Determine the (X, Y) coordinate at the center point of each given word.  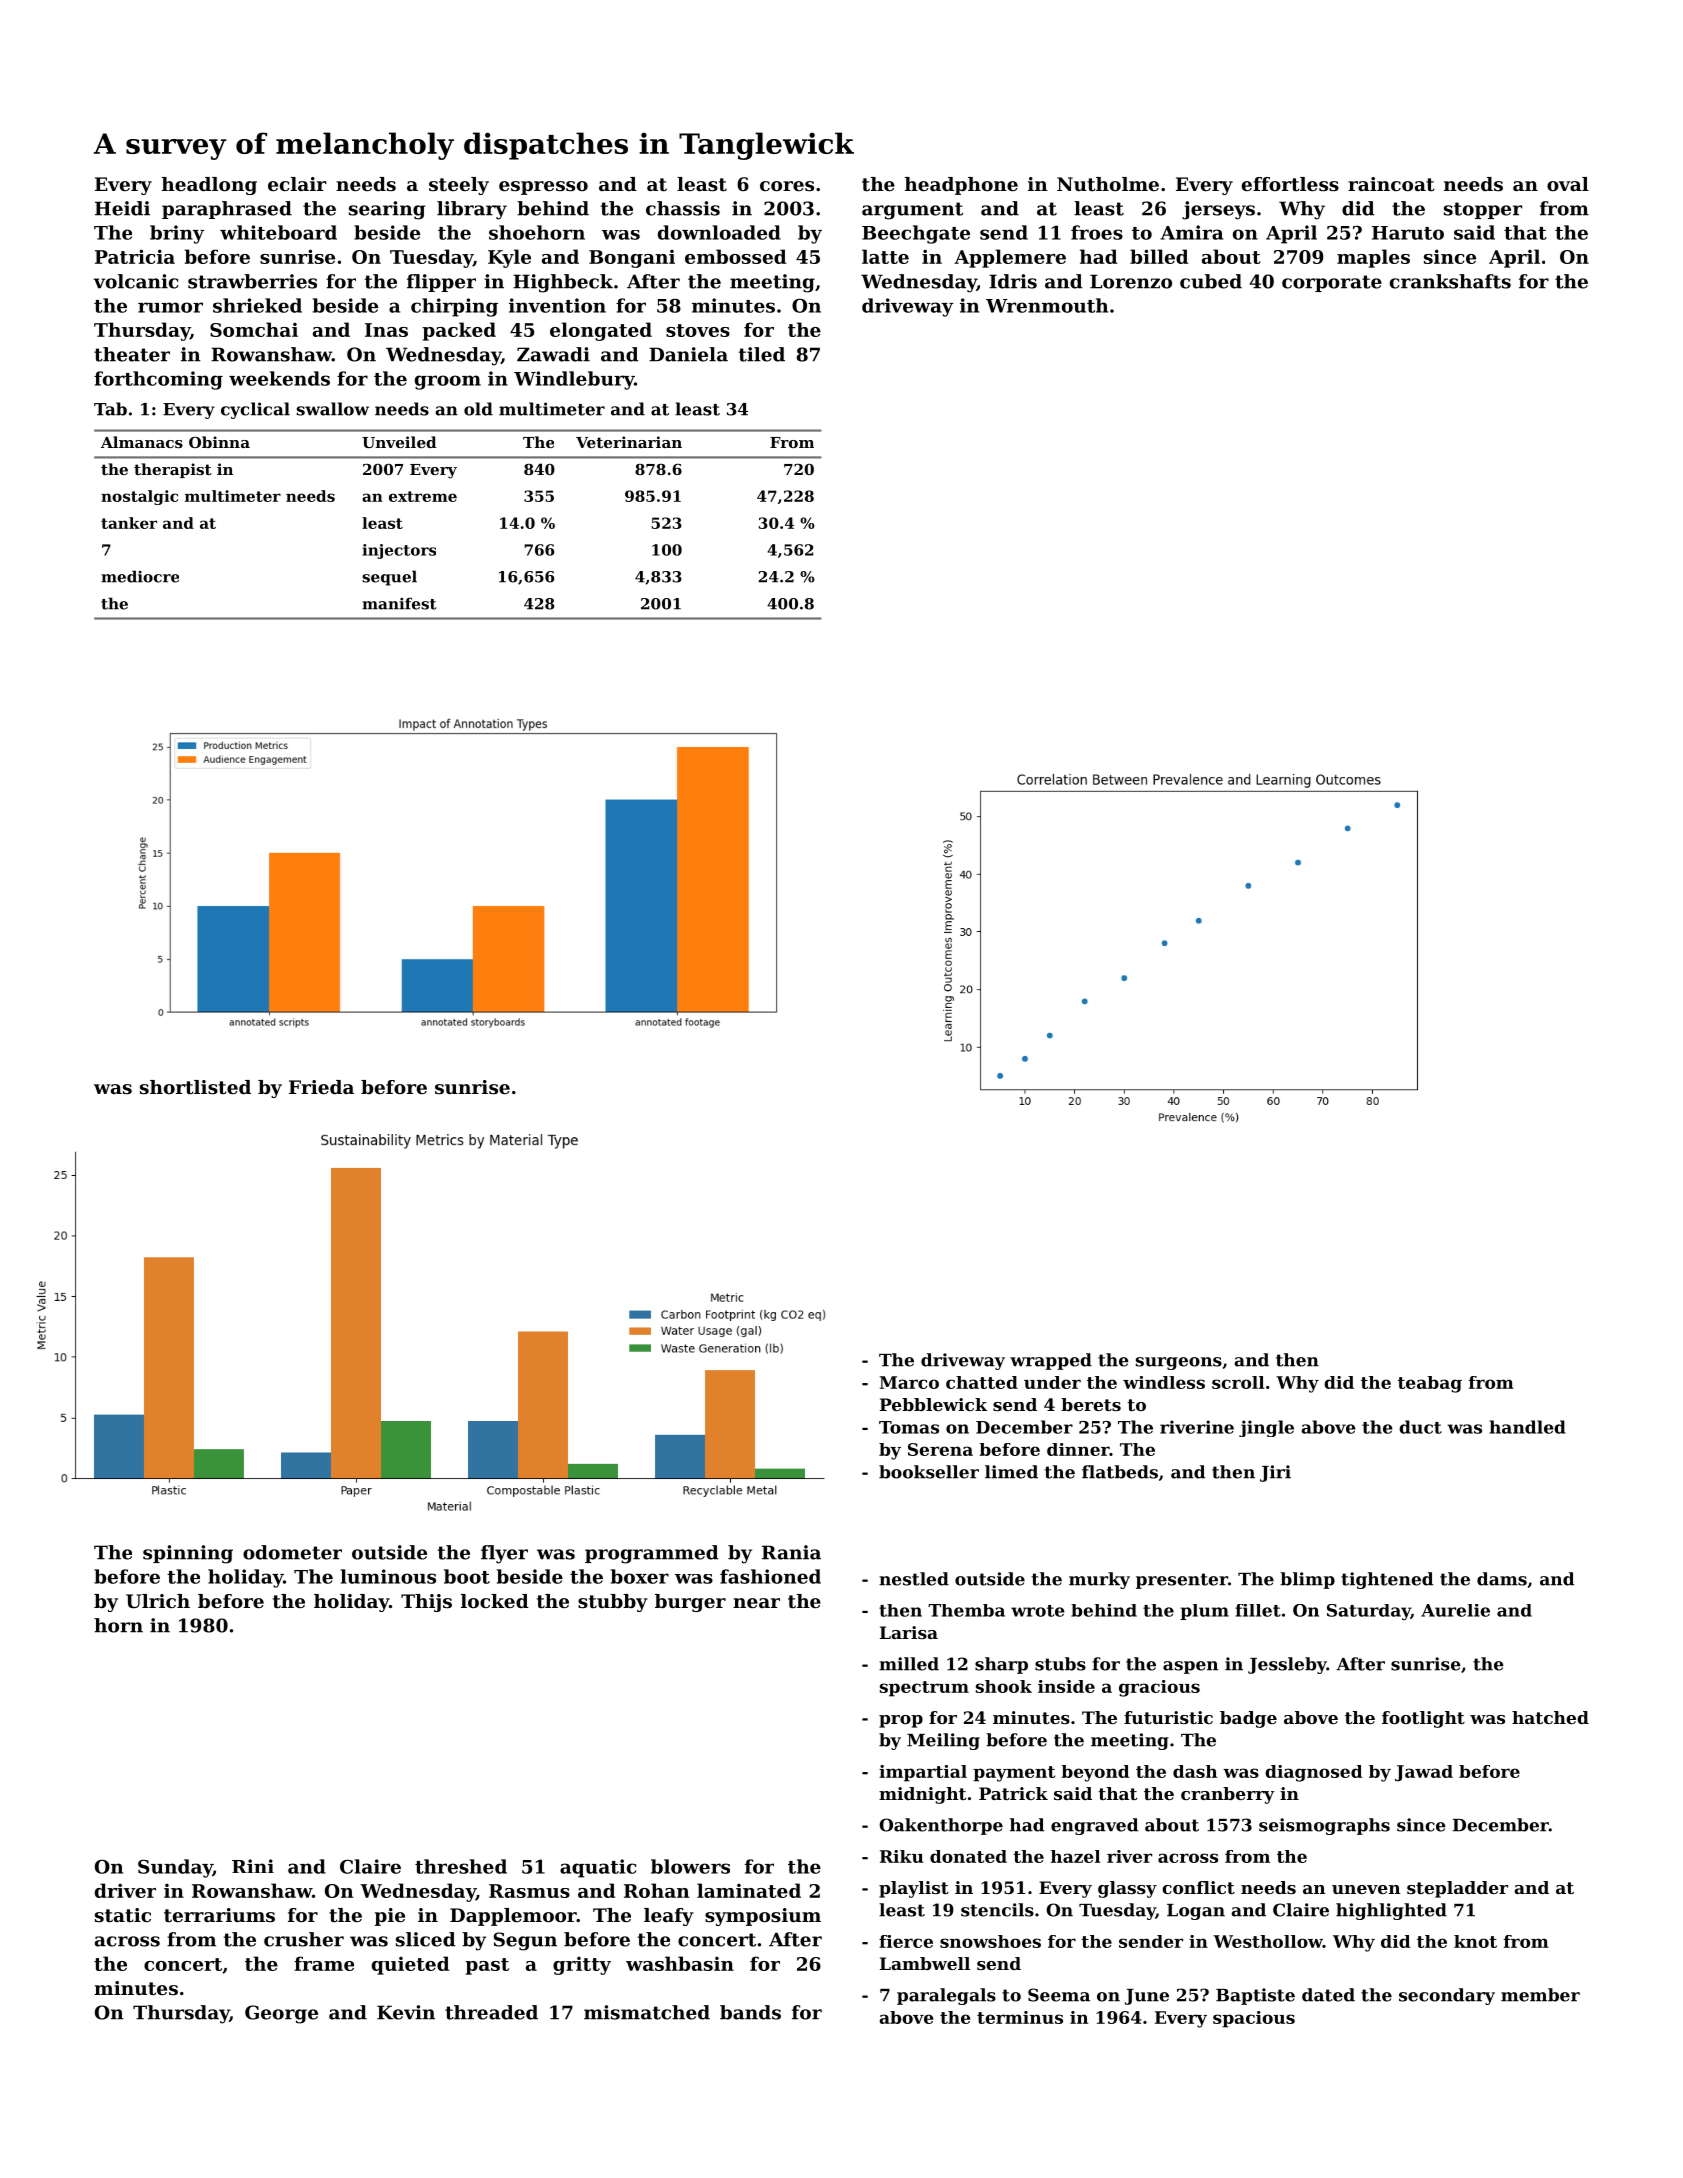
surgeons (1179, 1363)
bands (750, 2012)
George (281, 2014)
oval (1568, 184)
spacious (1254, 2019)
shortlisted (195, 1087)
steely (459, 186)
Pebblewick (933, 1404)
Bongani (632, 258)
